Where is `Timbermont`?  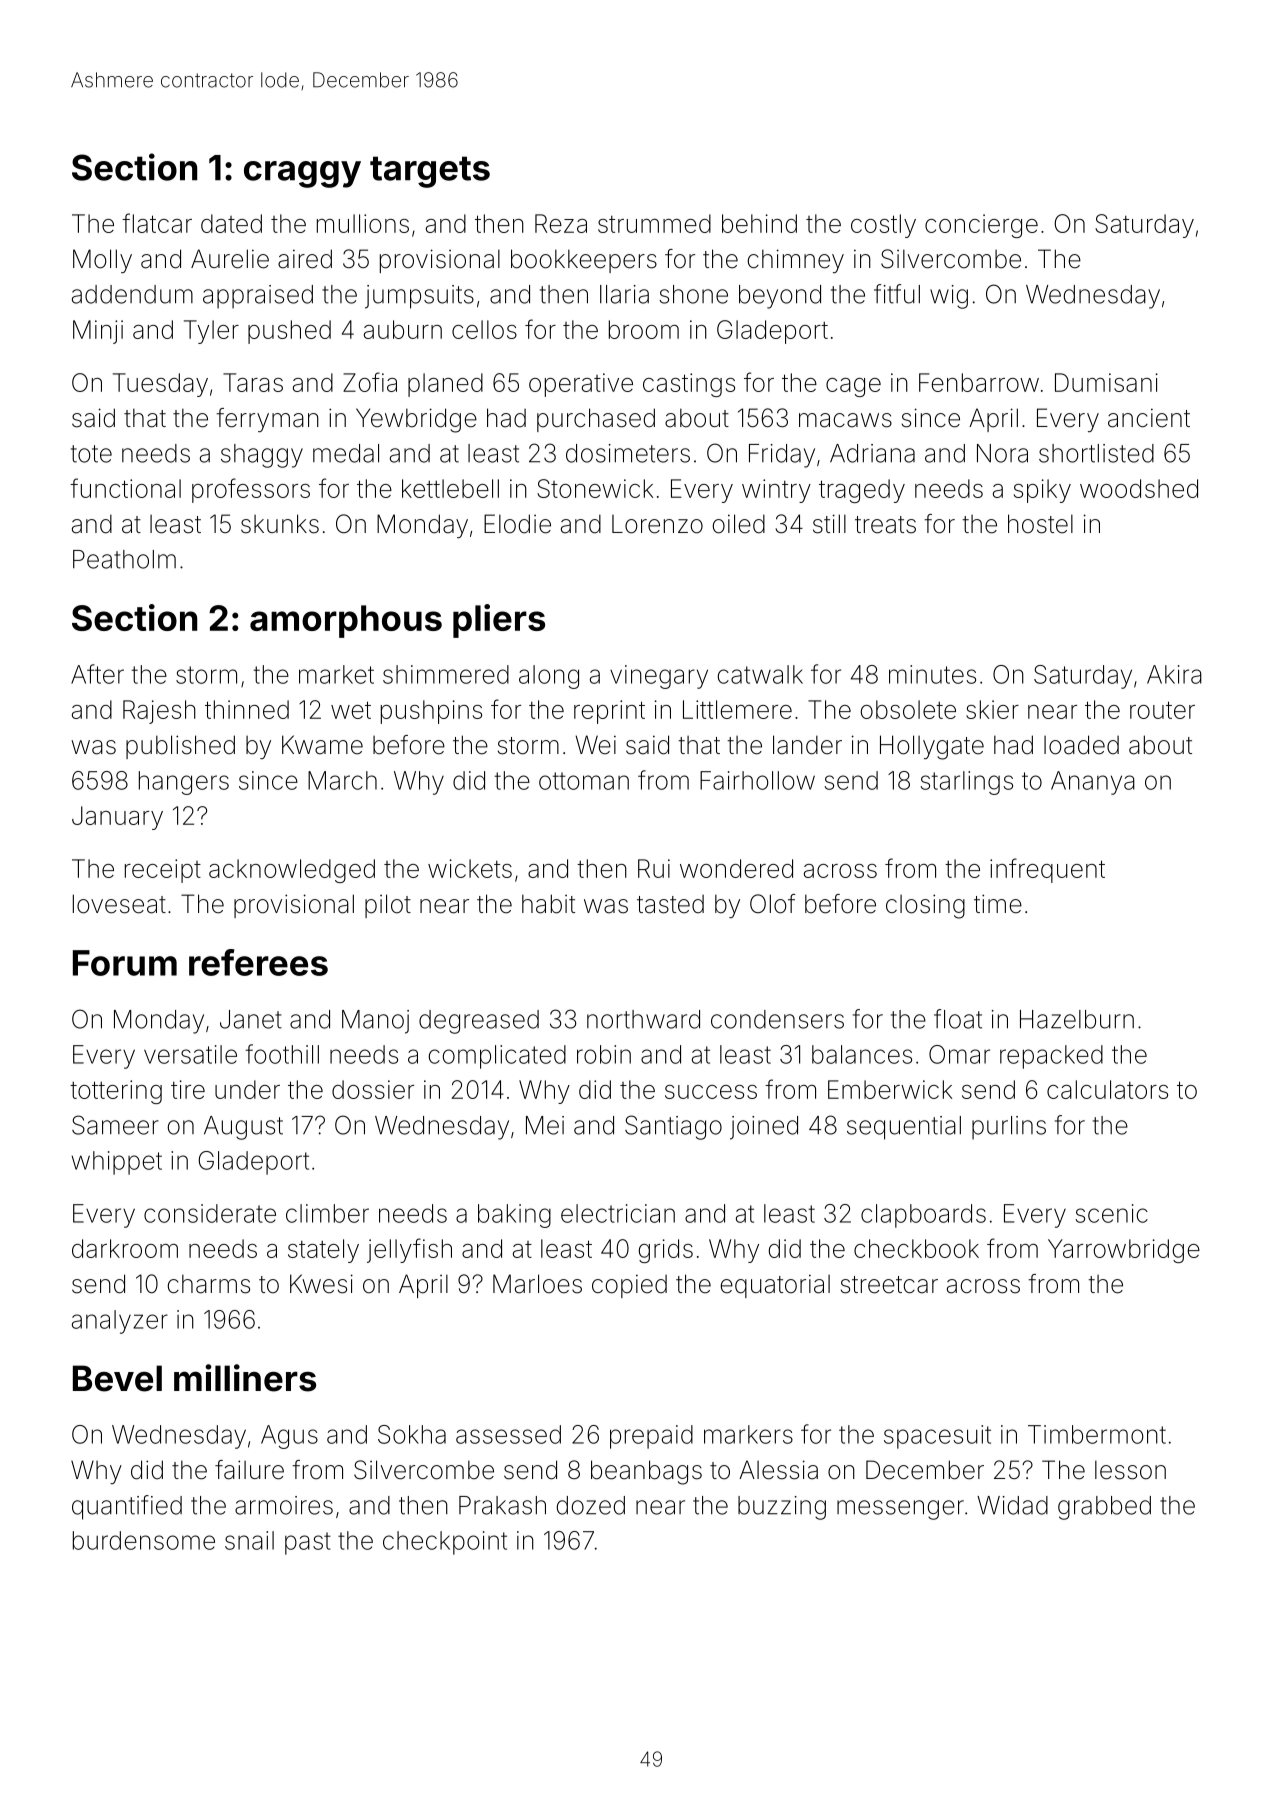
Timbermont is located at coordinates (1097, 1434).
